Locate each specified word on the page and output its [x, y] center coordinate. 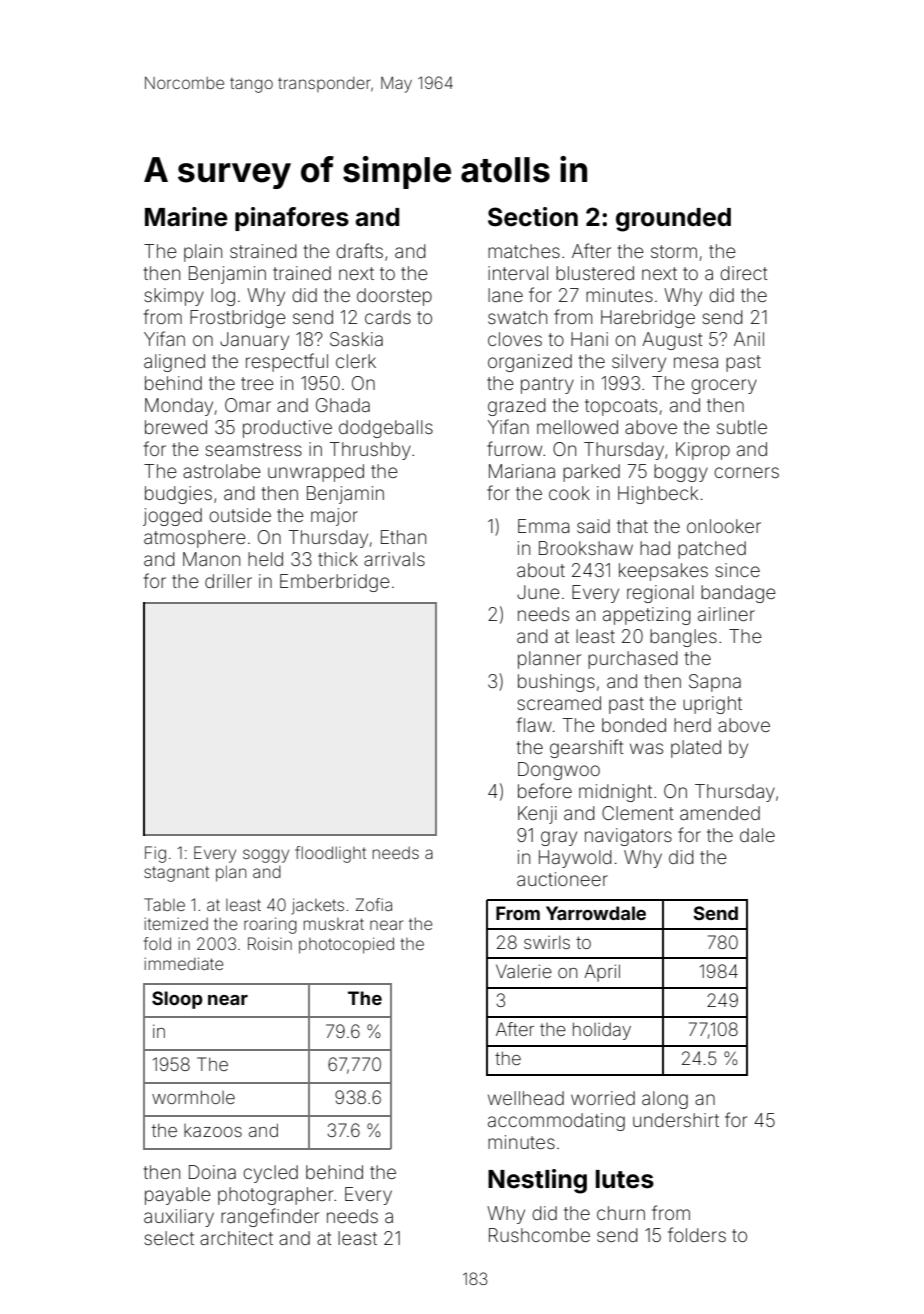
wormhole [193, 1097]
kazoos [213, 1130]
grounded [673, 220]
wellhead [526, 1098]
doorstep [394, 297]
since [738, 570]
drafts [359, 250]
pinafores [292, 219]
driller [228, 581]
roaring [270, 925]
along [665, 1100]
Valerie [524, 971]
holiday [602, 1031]
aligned [174, 363]
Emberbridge [335, 583]
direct [744, 273]
